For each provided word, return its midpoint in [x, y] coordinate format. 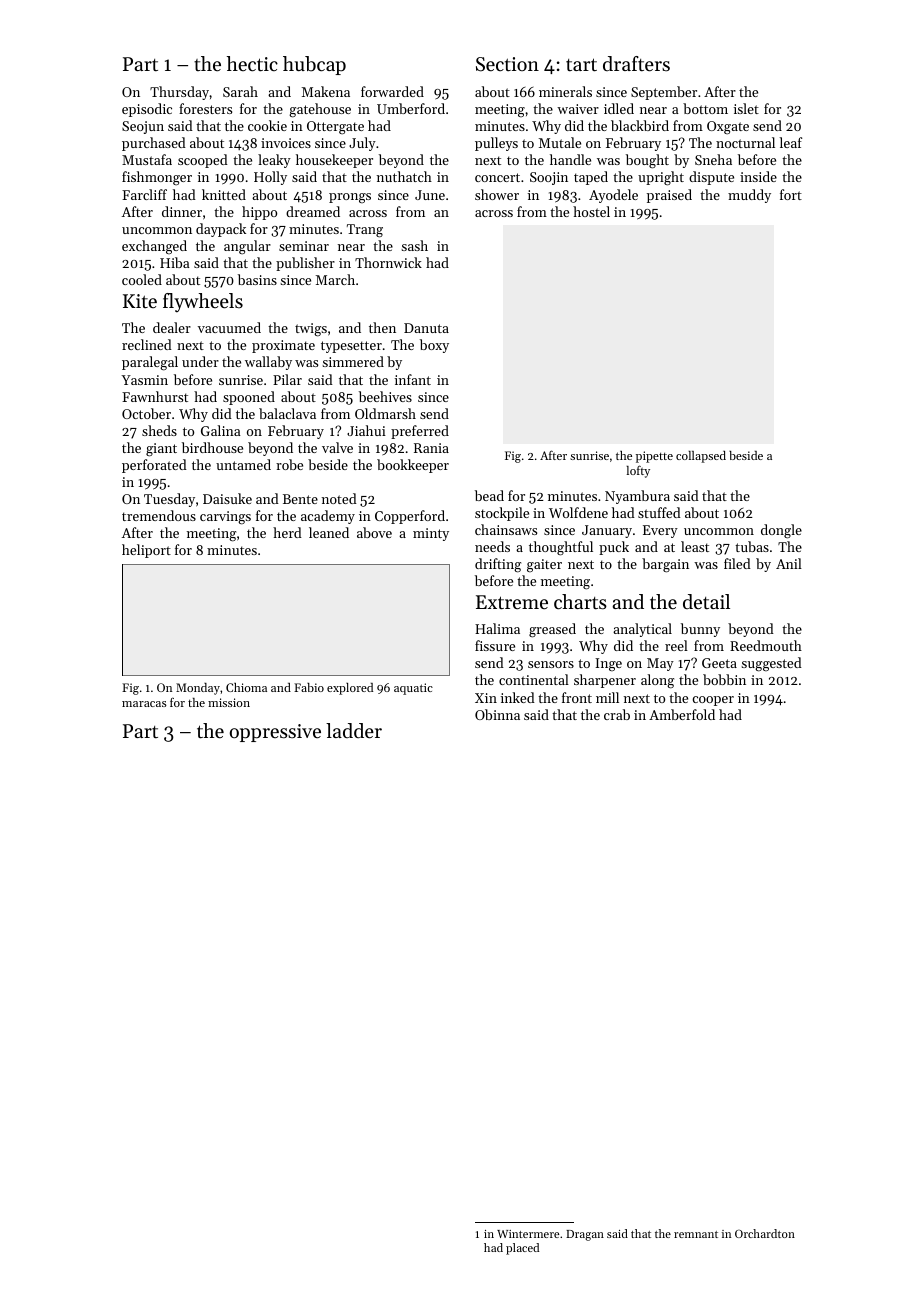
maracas [144, 704]
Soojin [549, 178]
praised [669, 196]
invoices [286, 143]
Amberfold [682, 714]
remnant [696, 1234]
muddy [749, 196]
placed [522, 1249]
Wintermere [528, 1234]
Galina [221, 430]
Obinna [497, 714]
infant [413, 379]
